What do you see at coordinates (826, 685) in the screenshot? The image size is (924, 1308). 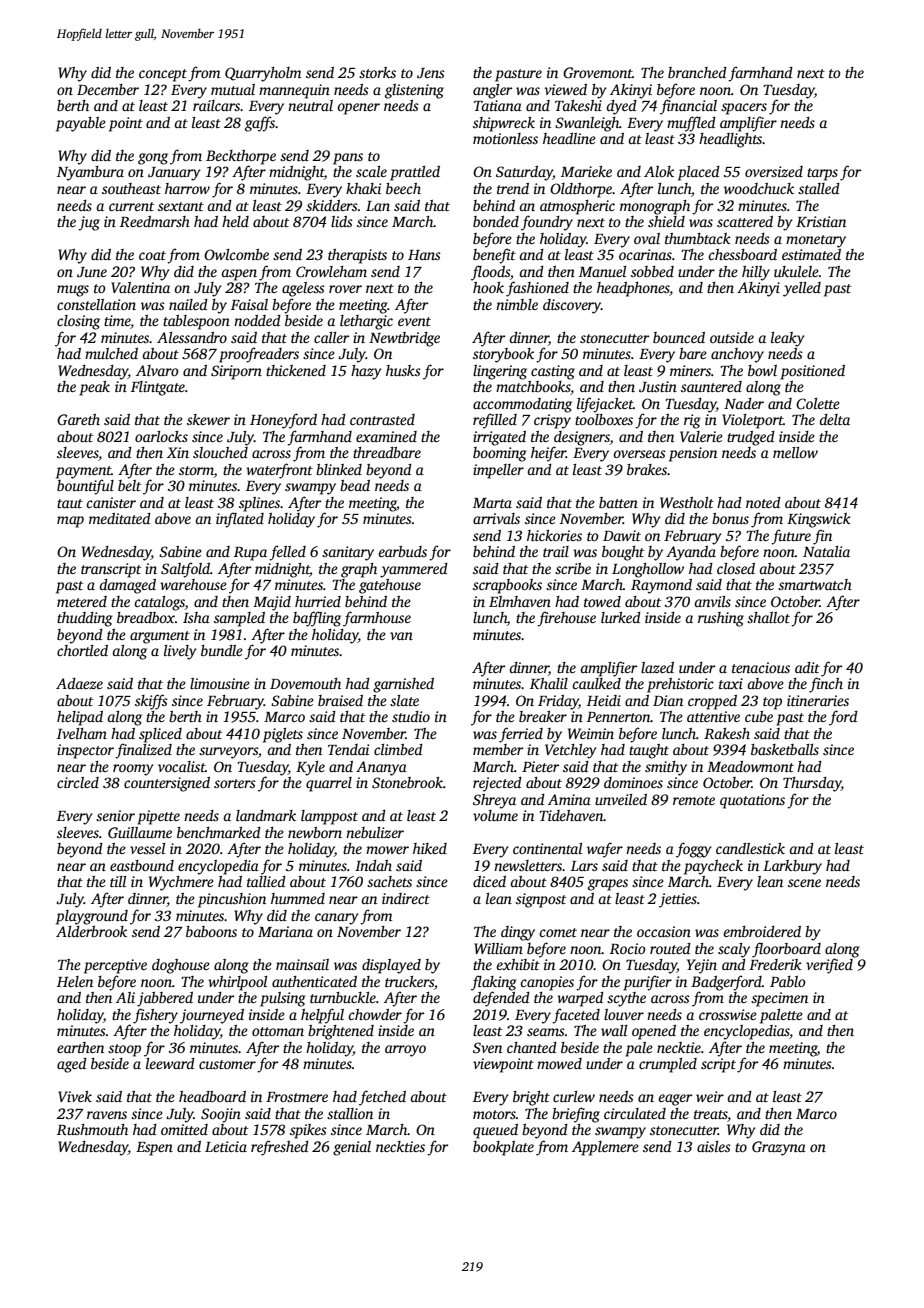 I see `finch` at bounding box center [826, 685].
